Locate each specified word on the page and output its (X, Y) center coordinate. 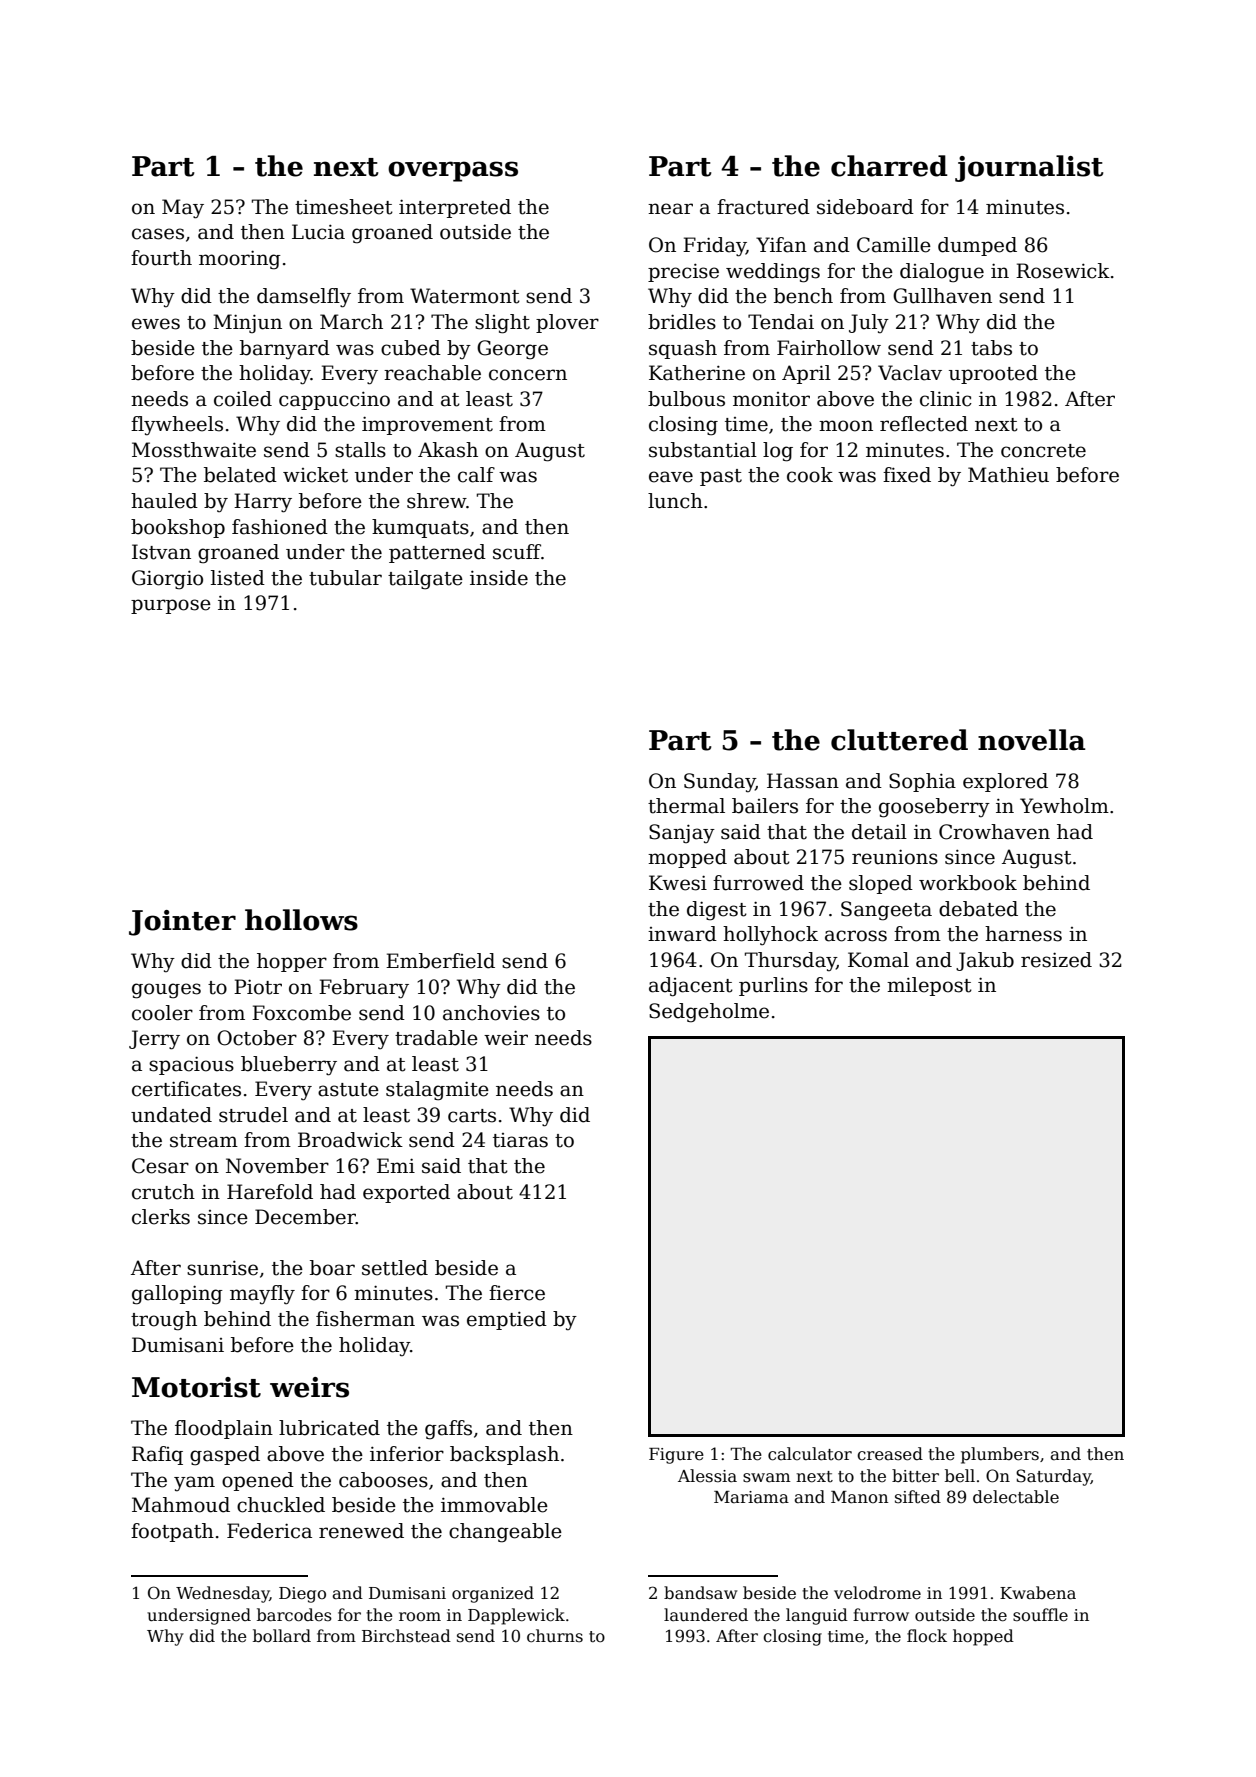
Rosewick (1063, 271)
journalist (1029, 168)
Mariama (751, 1497)
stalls (360, 450)
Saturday (1053, 1477)
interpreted (455, 208)
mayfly (262, 1295)
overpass (453, 171)
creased (890, 1454)
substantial (703, 450)
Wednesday (222, 1594)
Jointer (182, 923)
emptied (507, 1320)
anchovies (491, 1013)
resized (1056, 960)
